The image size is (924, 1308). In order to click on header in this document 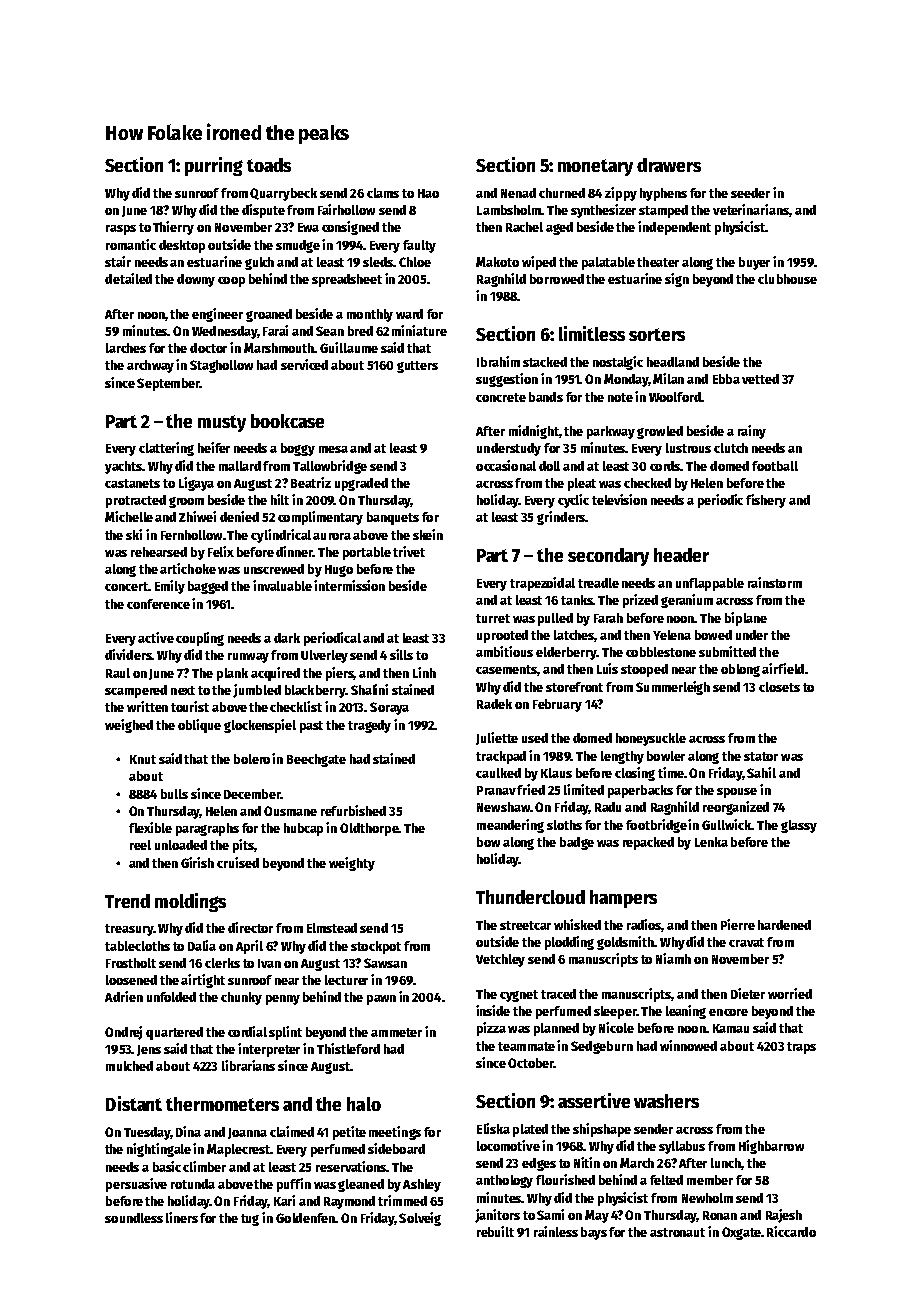, I will do `click(681, 555)`.
